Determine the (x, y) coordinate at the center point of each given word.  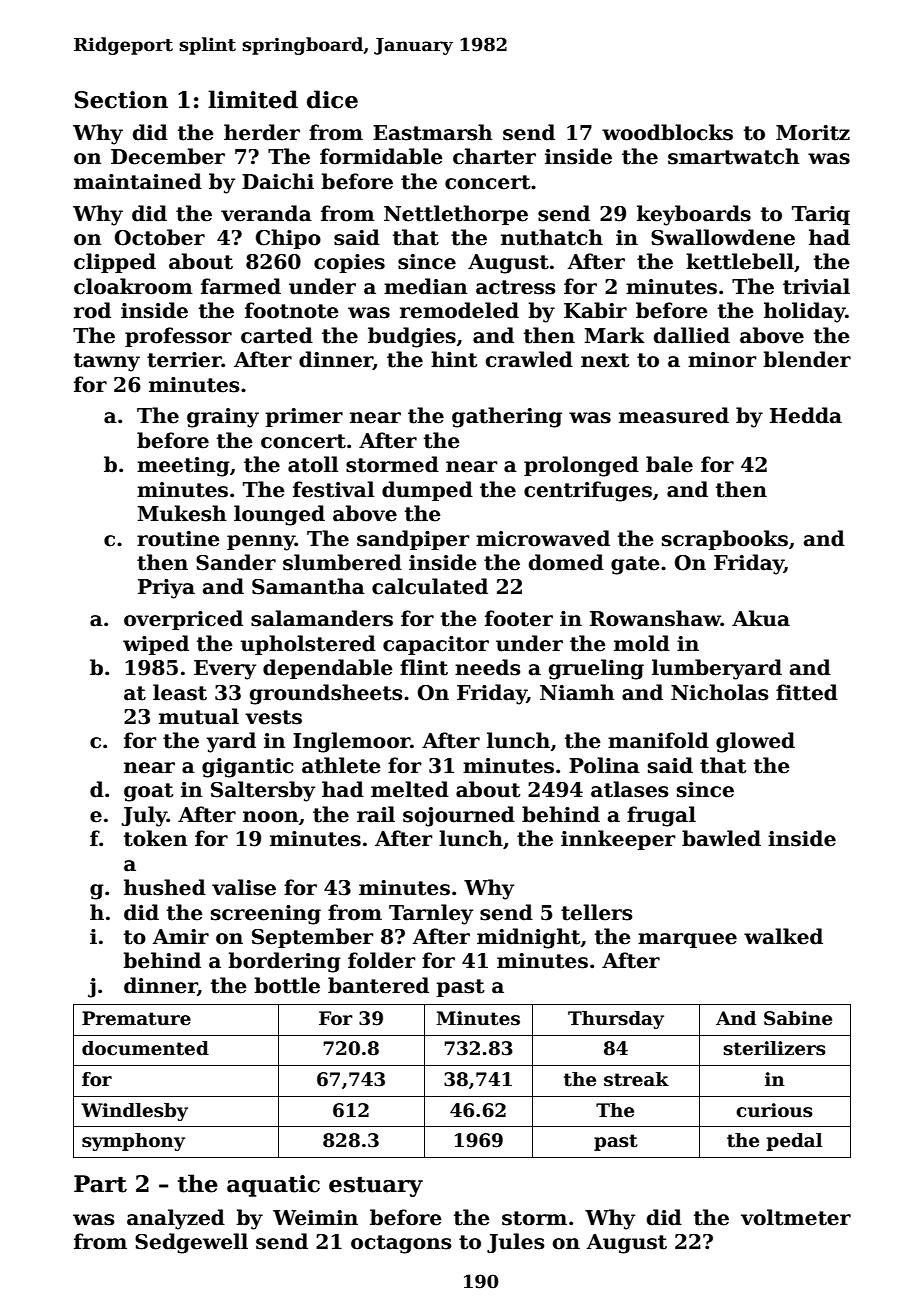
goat (148, 792)
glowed (755, 742)
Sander (236, 562)
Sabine (798, 1018)
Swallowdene (723, 237)
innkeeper (618, 840)
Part (100, 1184)
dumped (427, 491)
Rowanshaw (655, 618)
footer (519, 618)
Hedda (806, 415)
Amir (181, 936)
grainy (223, 418)
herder (262, 132)
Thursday (616, 1020)
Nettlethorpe (456, 215)
